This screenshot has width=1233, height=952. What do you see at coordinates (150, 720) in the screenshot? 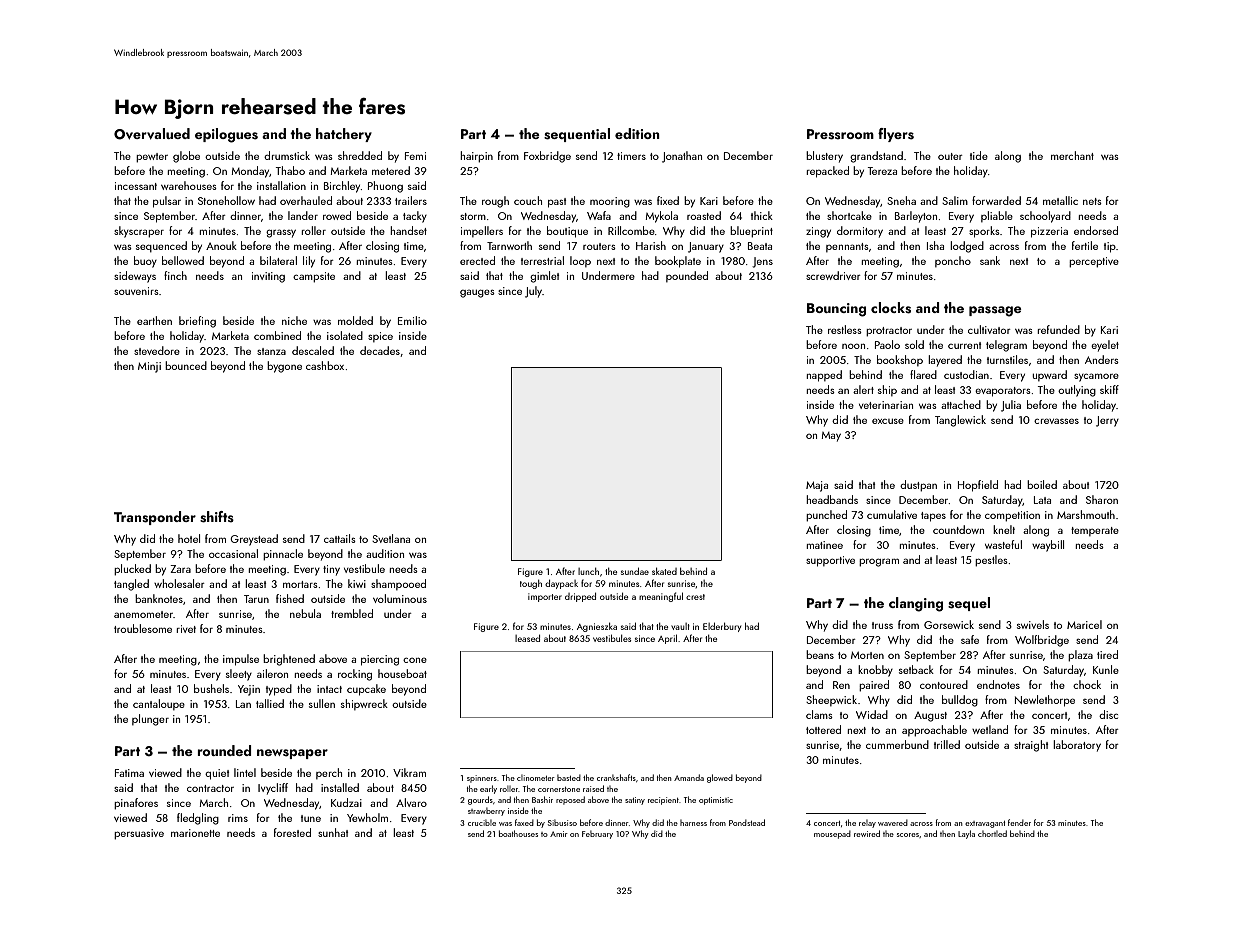
I see `plunger` at bounding box center [150, 720].
